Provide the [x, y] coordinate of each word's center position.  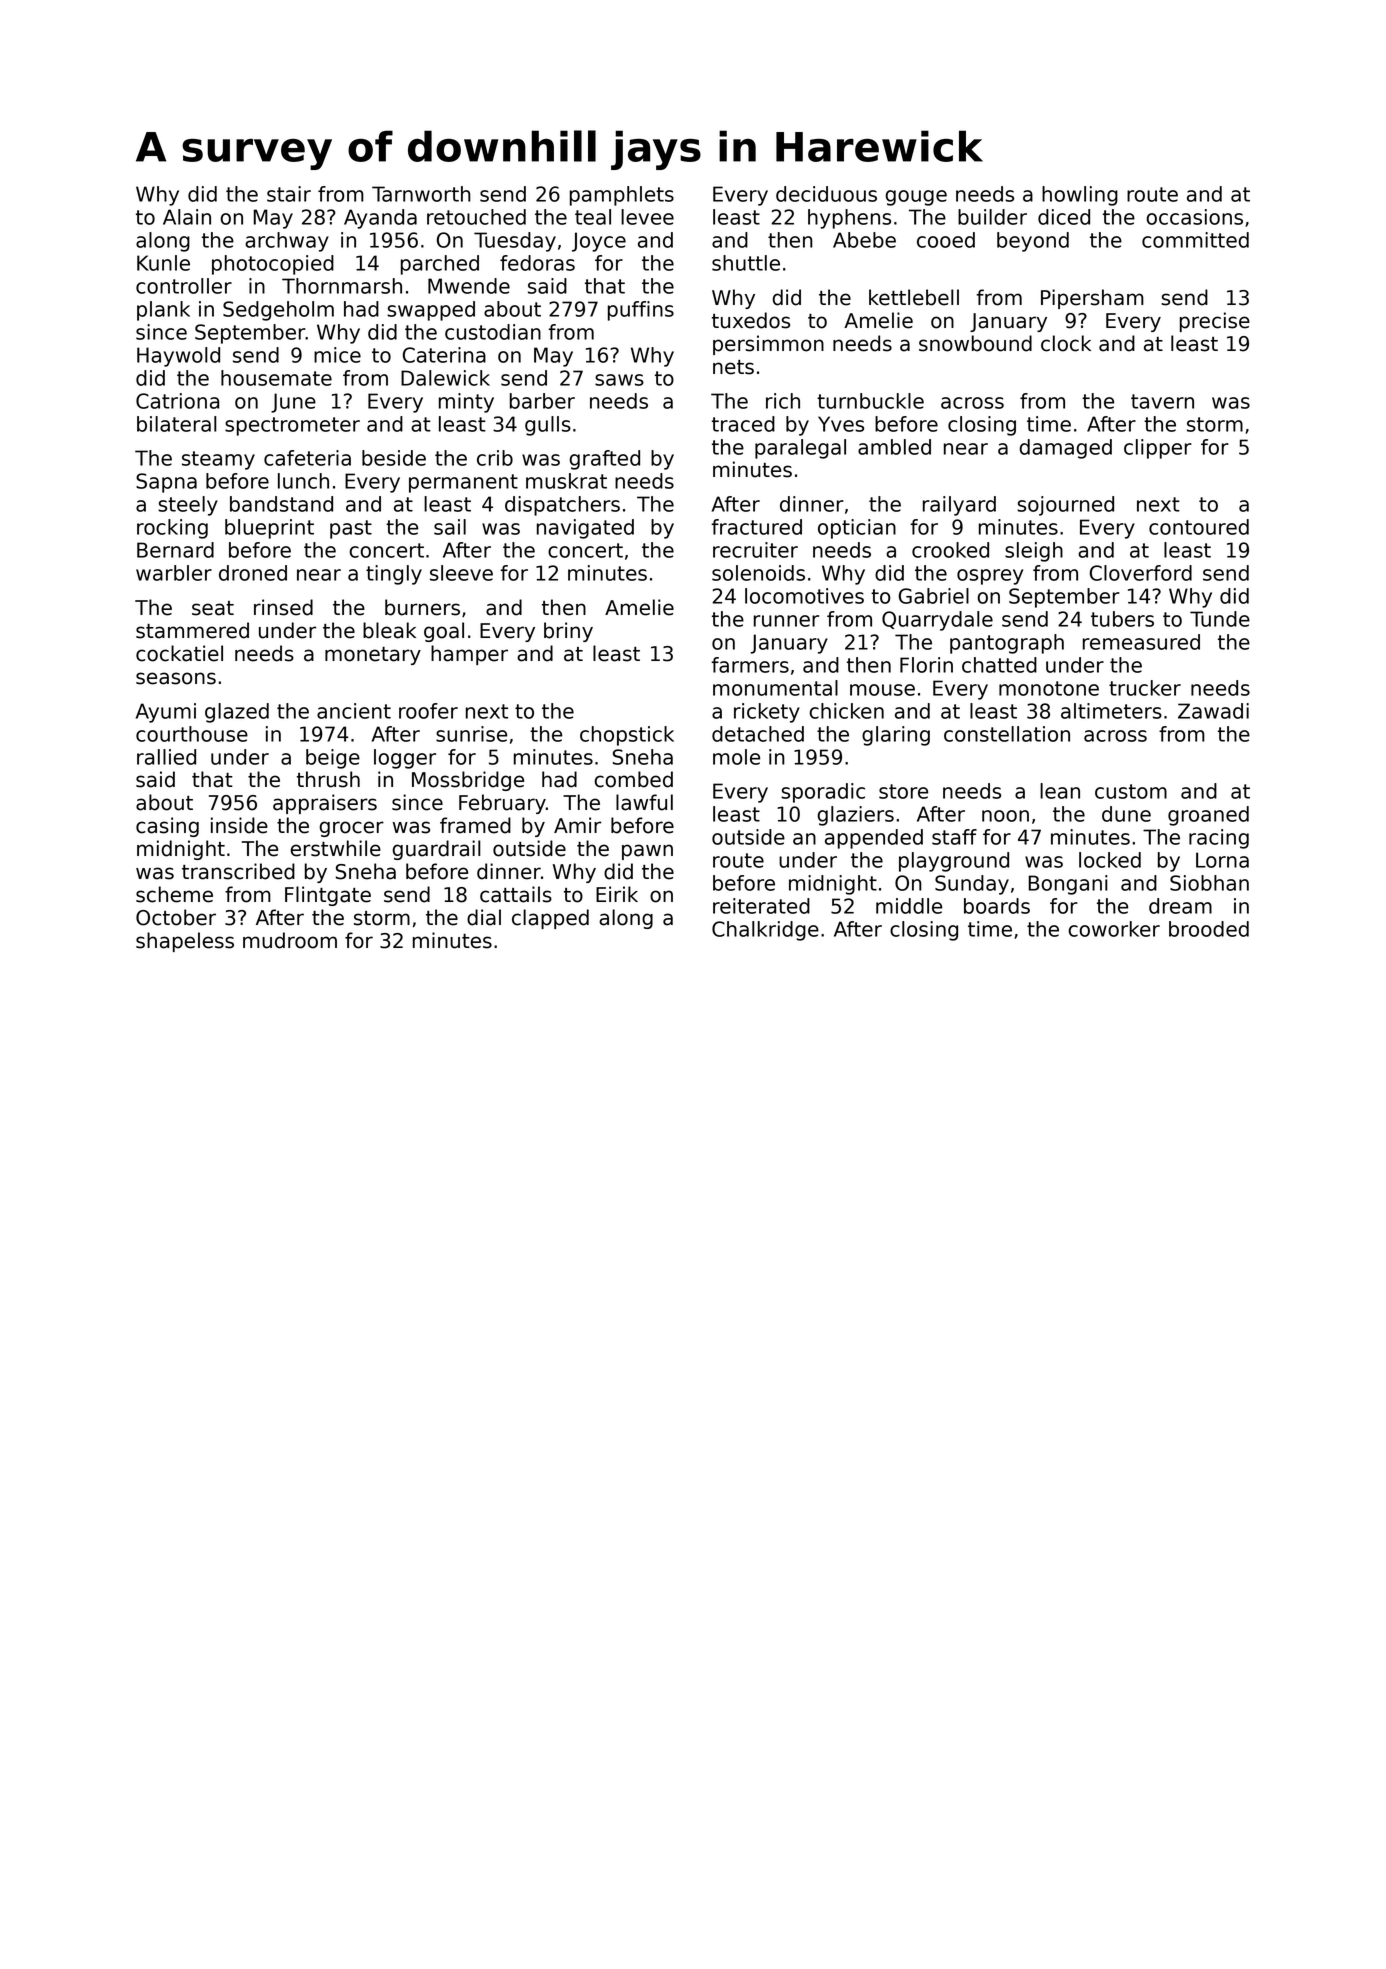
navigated [585, 529]
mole [736, 757]
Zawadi [1213, 711]
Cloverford [1141, 573]
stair [289, 194]
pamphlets [622, 196]
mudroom [290, 940]
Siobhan [1209, 883]
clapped [550, 919]
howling [1080, 196]
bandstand [281, 504]
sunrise [471, 734]
